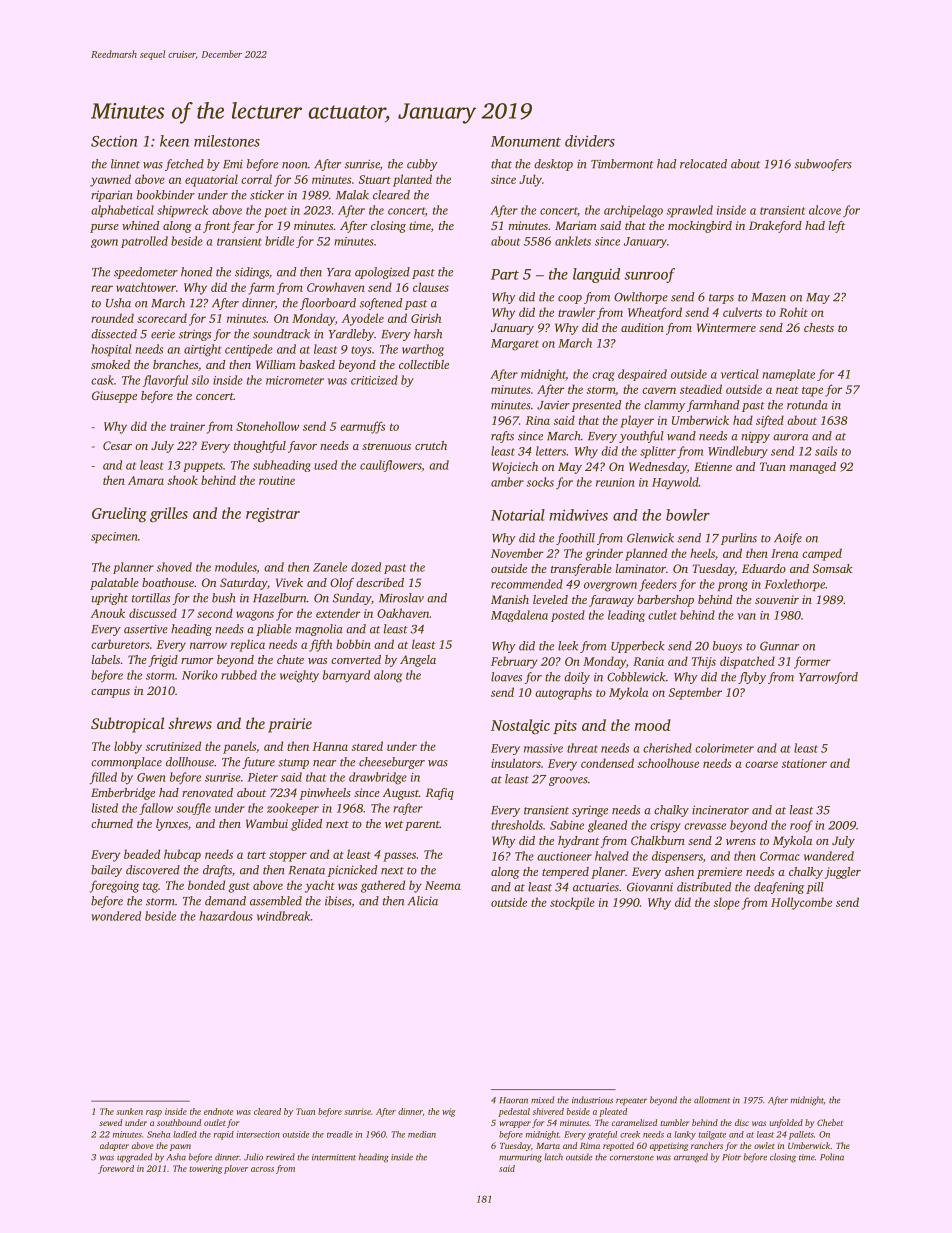  What do you see at coordinates (739, 539) in the document?
I see `purlins` at bounding box center [739, 539].
